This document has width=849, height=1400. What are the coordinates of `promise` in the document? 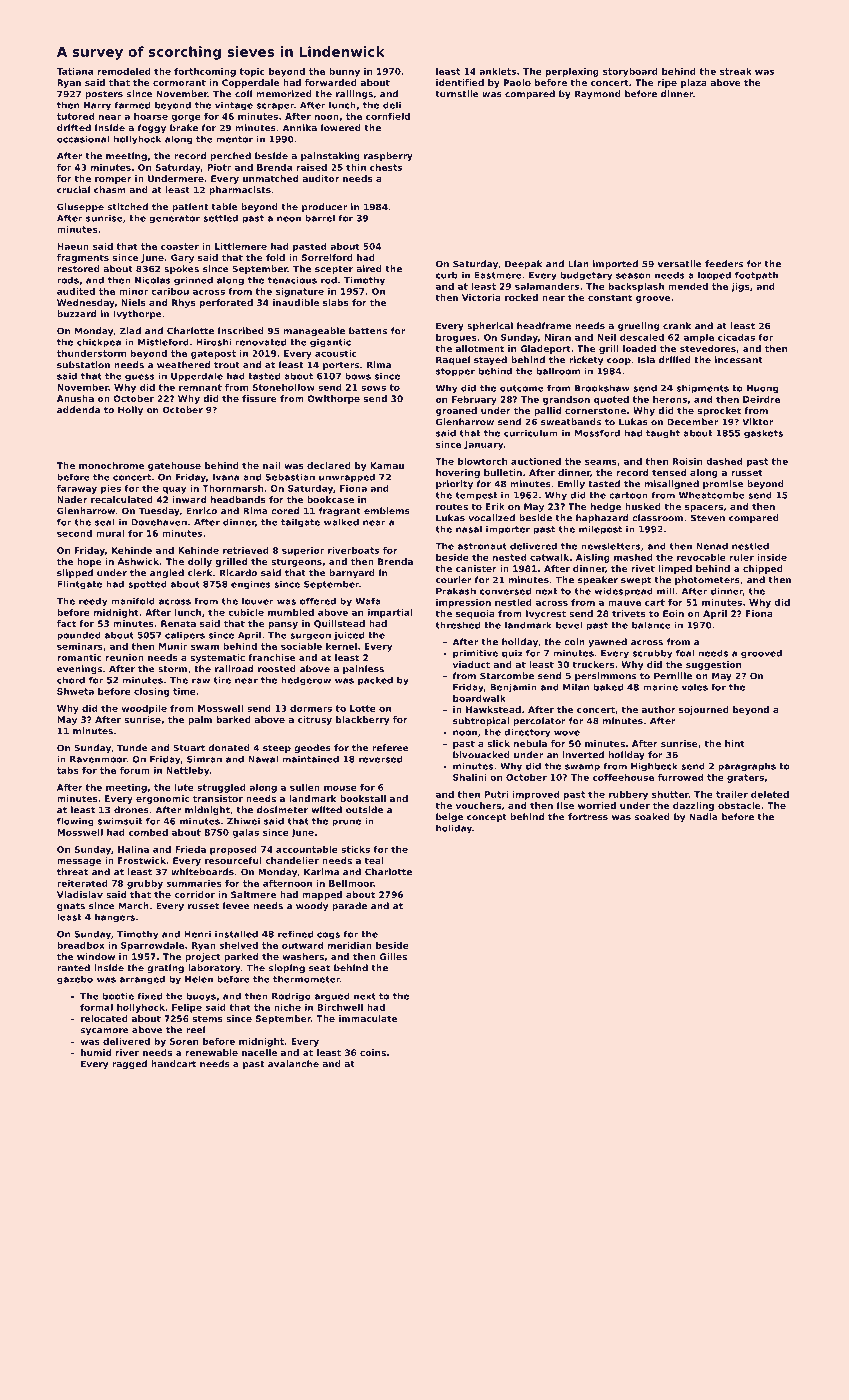 It's located at (723, 484).
